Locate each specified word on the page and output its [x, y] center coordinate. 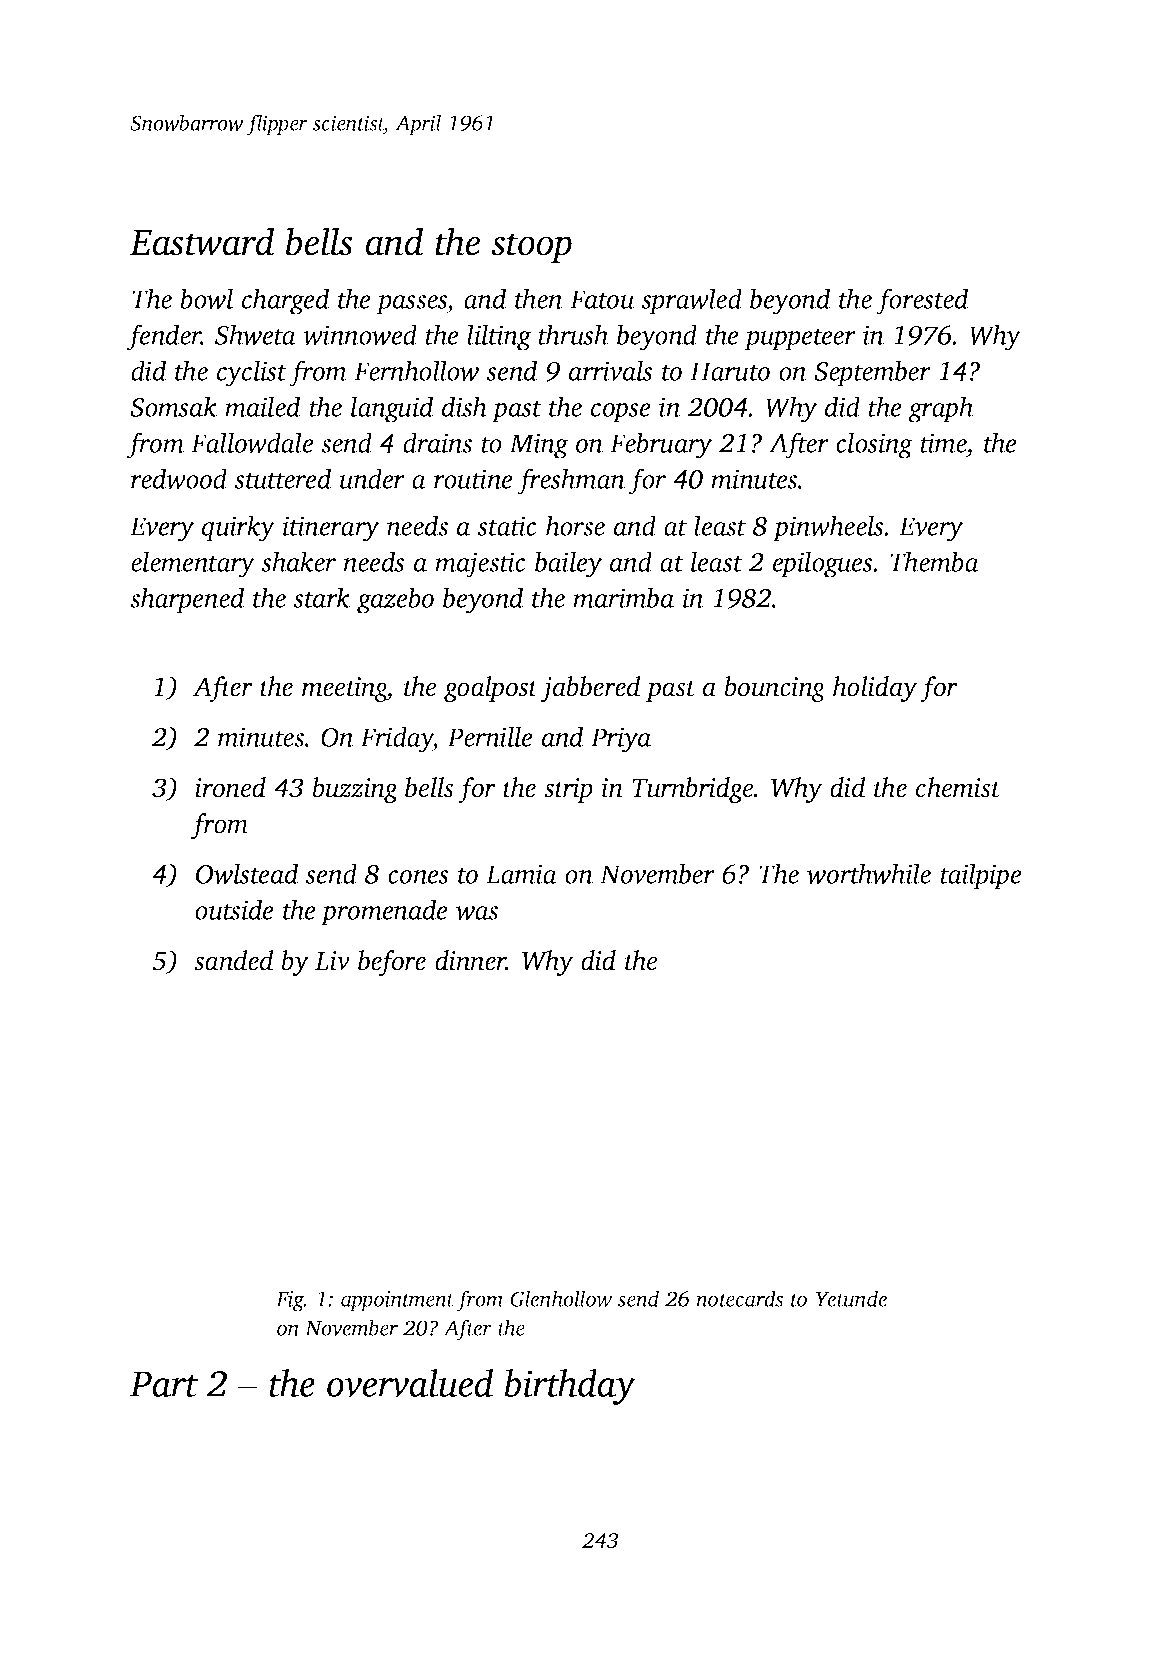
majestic [480, 565]
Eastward [202, 241]
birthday [570, 1387]
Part [164, 1384]
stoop [531, 248]
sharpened [187, 600]
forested [922, 301]
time [943, 443]
